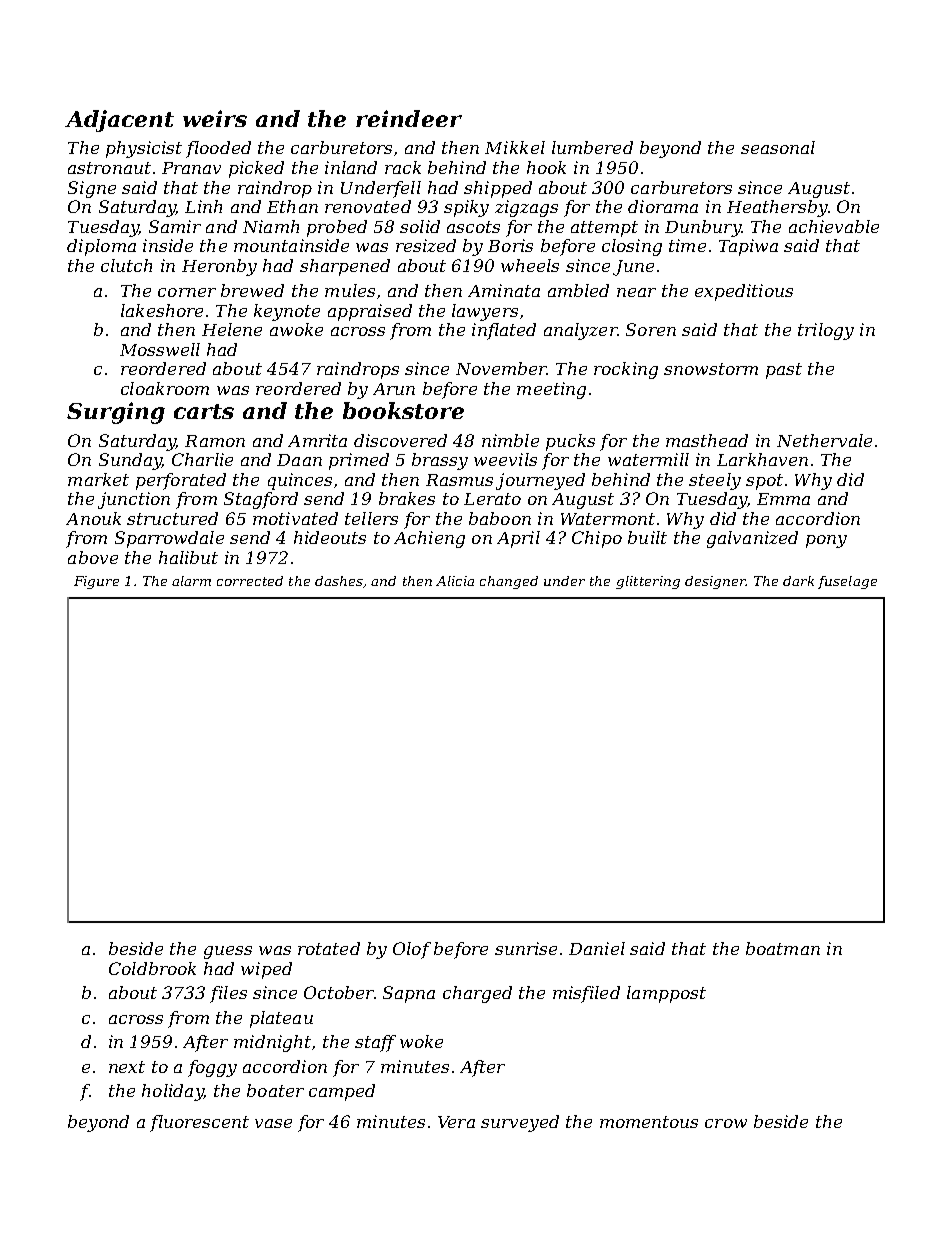 The height and width of the screenshot is (1233, 952). Describe the element at coordinates (752, 539) in the screenshot. I see `galvanized` at that location.
